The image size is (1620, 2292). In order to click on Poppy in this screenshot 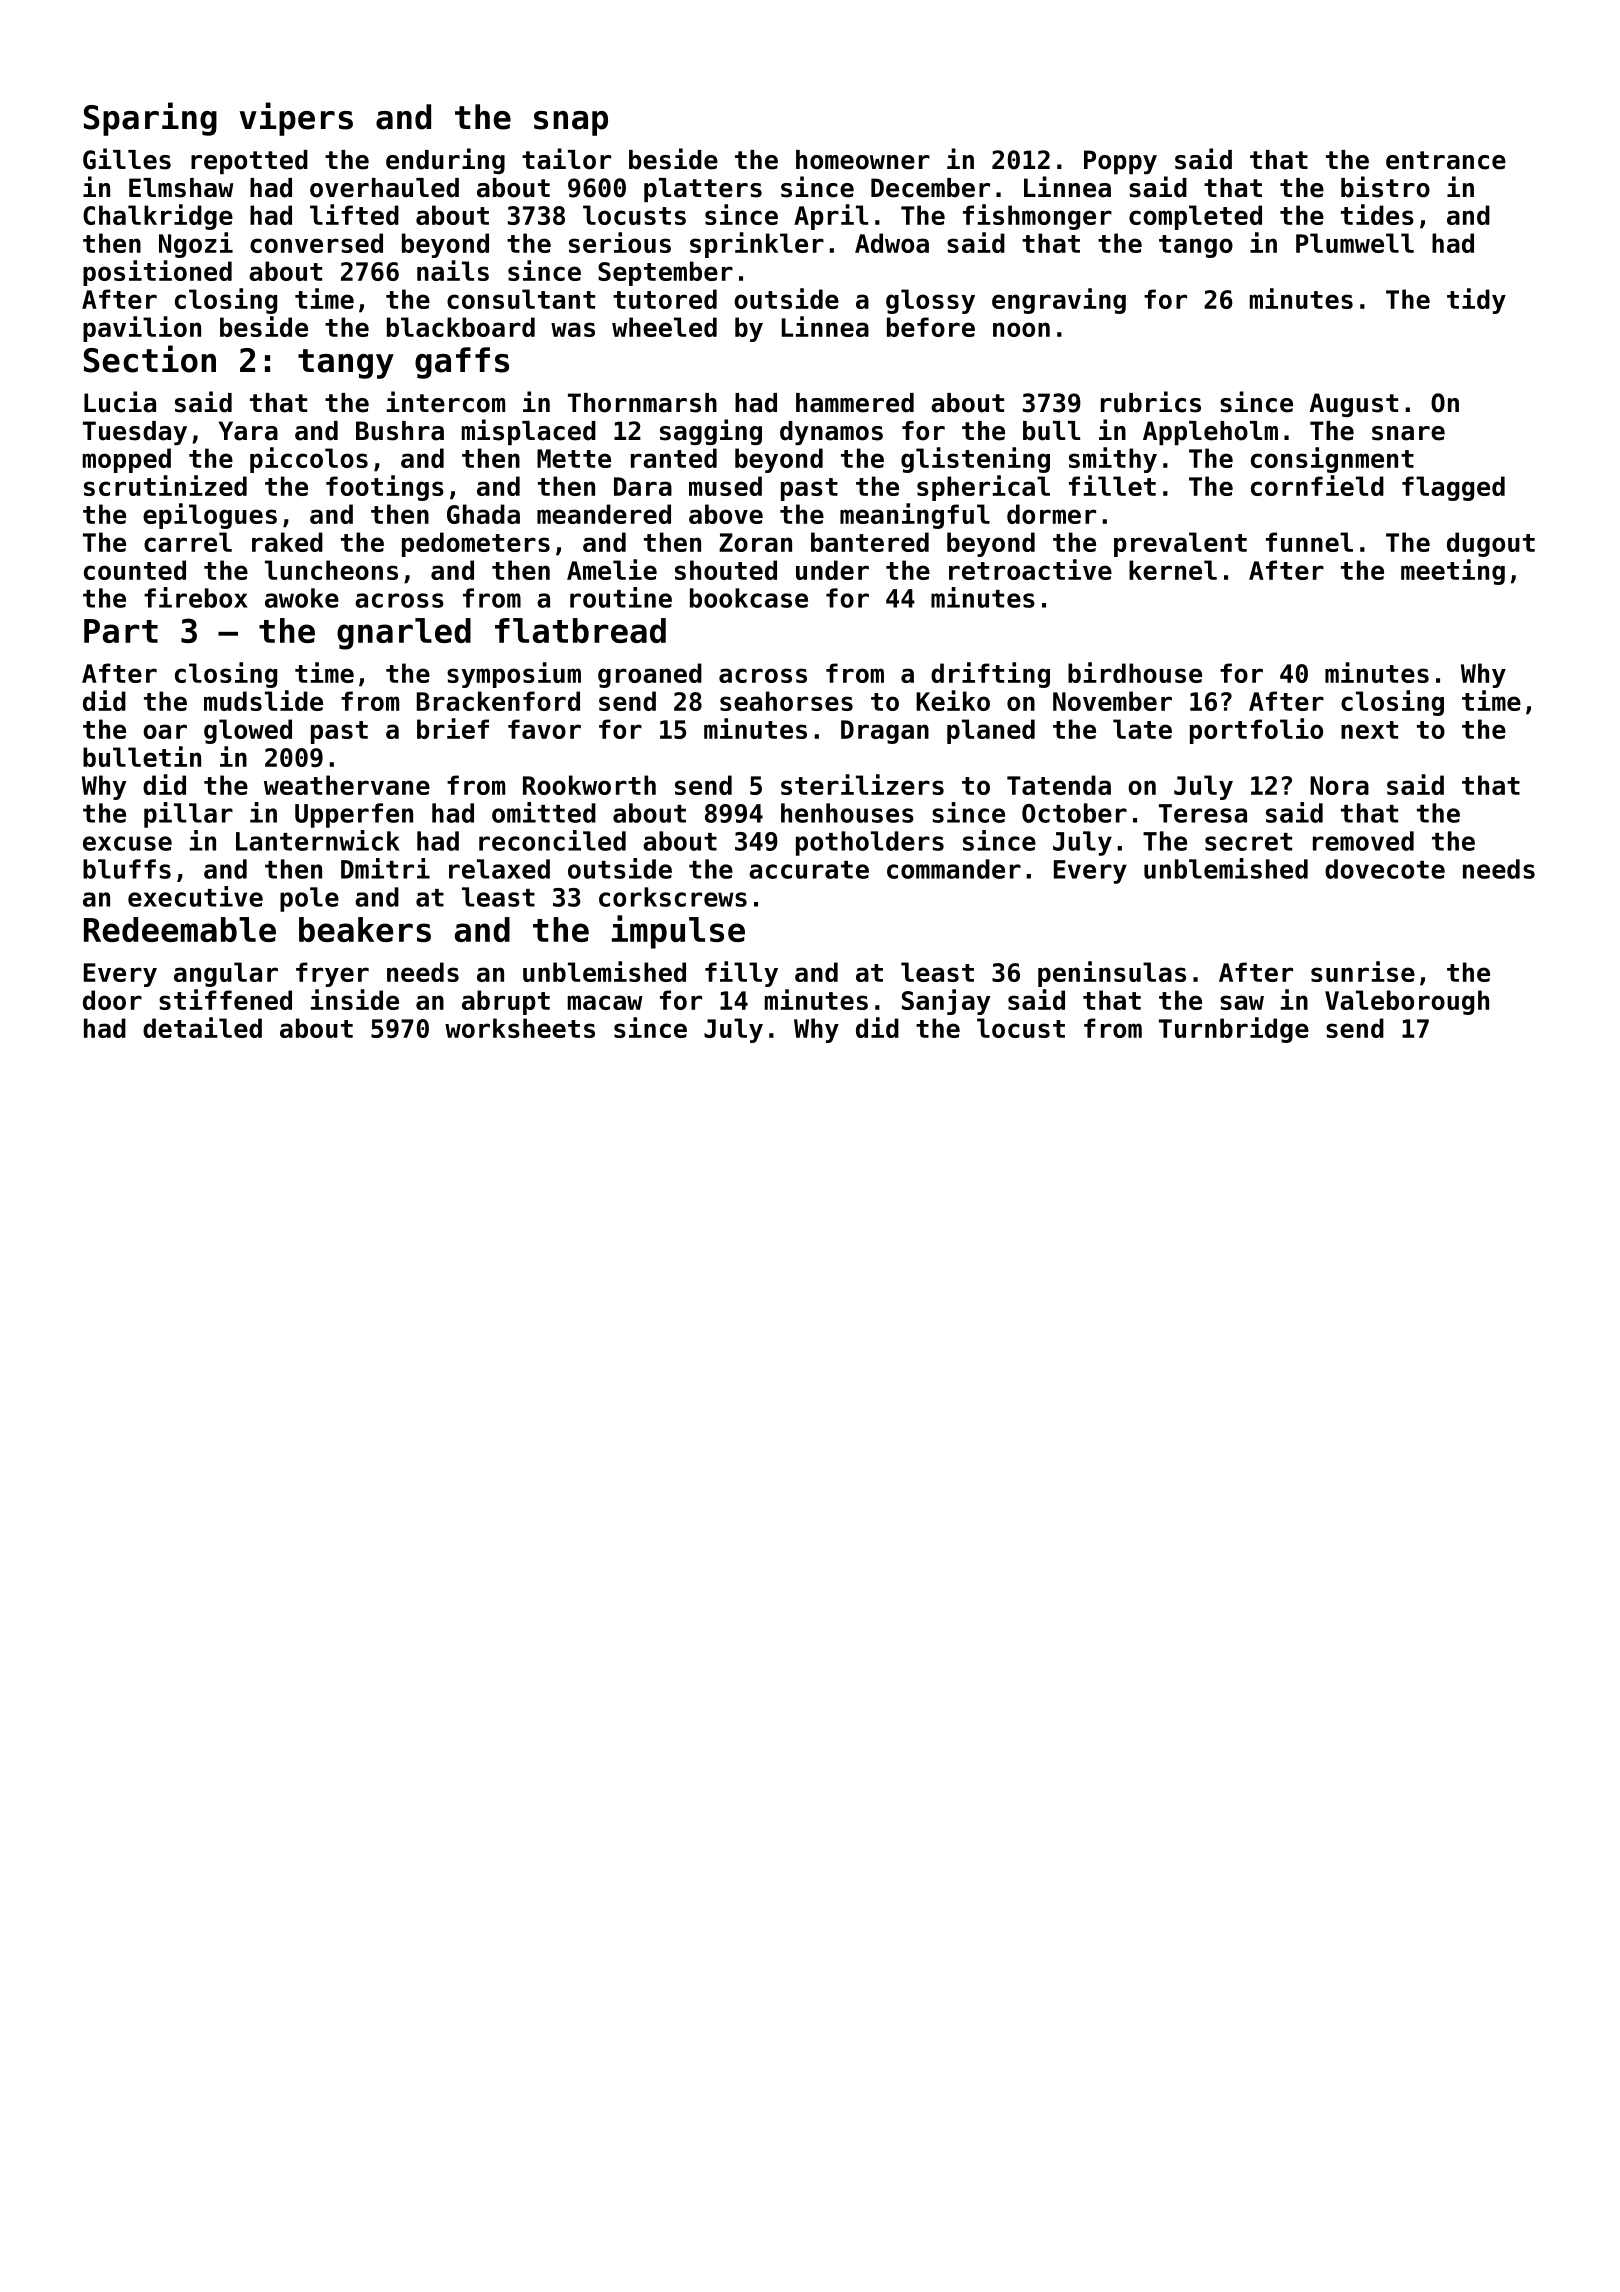, I will do `click(1120, 162)`.
